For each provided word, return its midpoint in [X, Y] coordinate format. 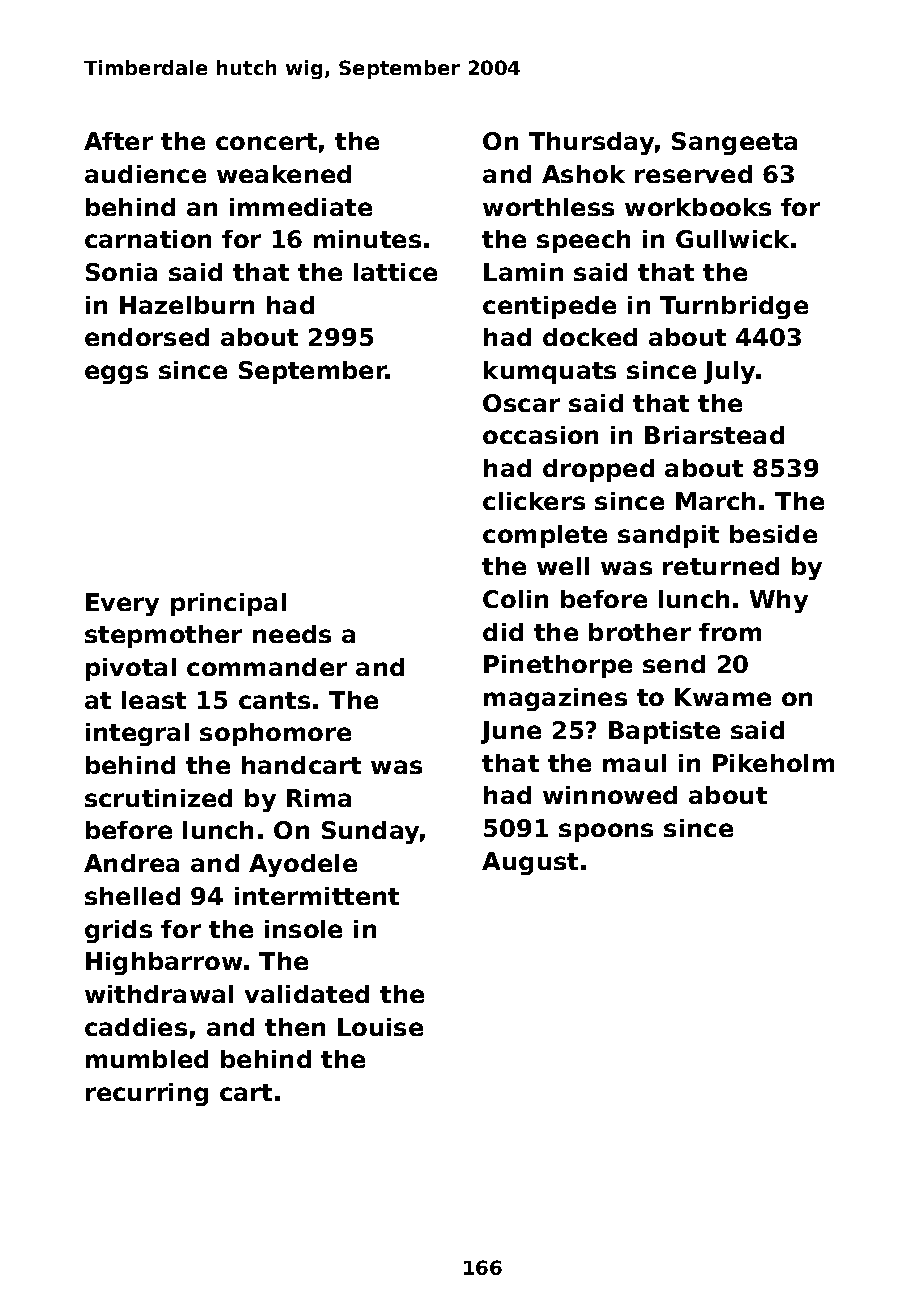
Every [122, 604]
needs [292, 634]
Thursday [591, 143]
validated [307, 994]
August [530, 863]
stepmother [163, 636]
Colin [515, 599]
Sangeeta [734, 143]
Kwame [723, 697]
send [674, 664]
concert [266, 141]
